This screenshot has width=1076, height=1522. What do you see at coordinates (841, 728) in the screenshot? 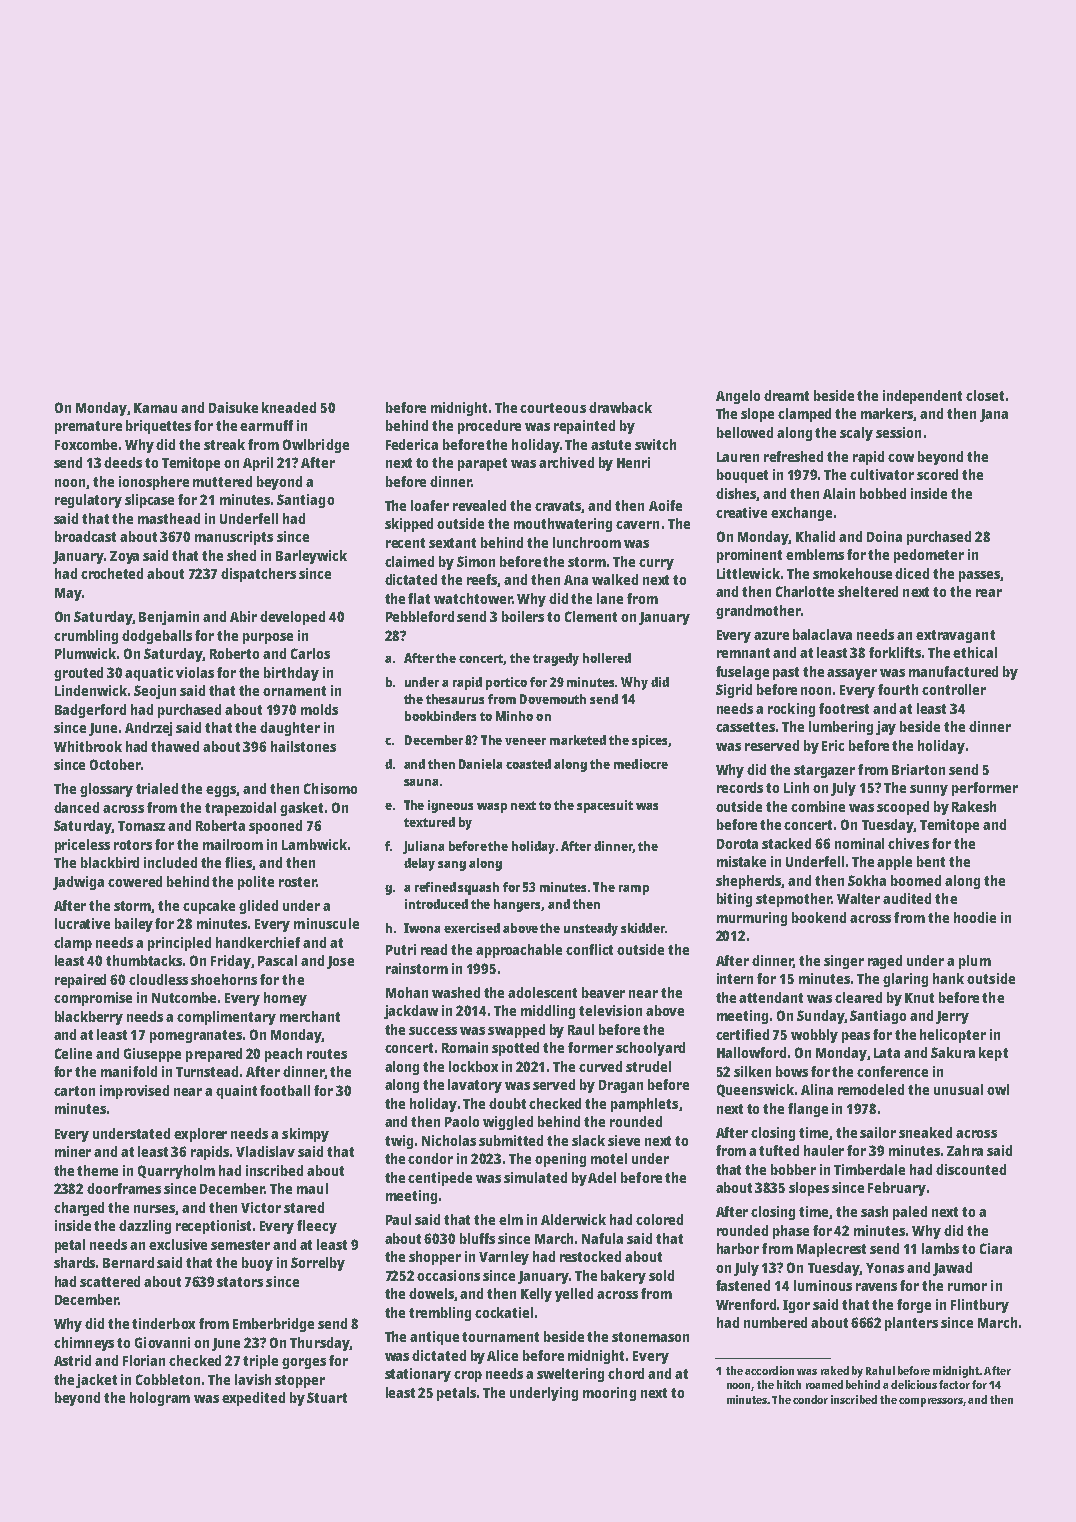
I see `lumbering` at bounding box center [841, 728].
